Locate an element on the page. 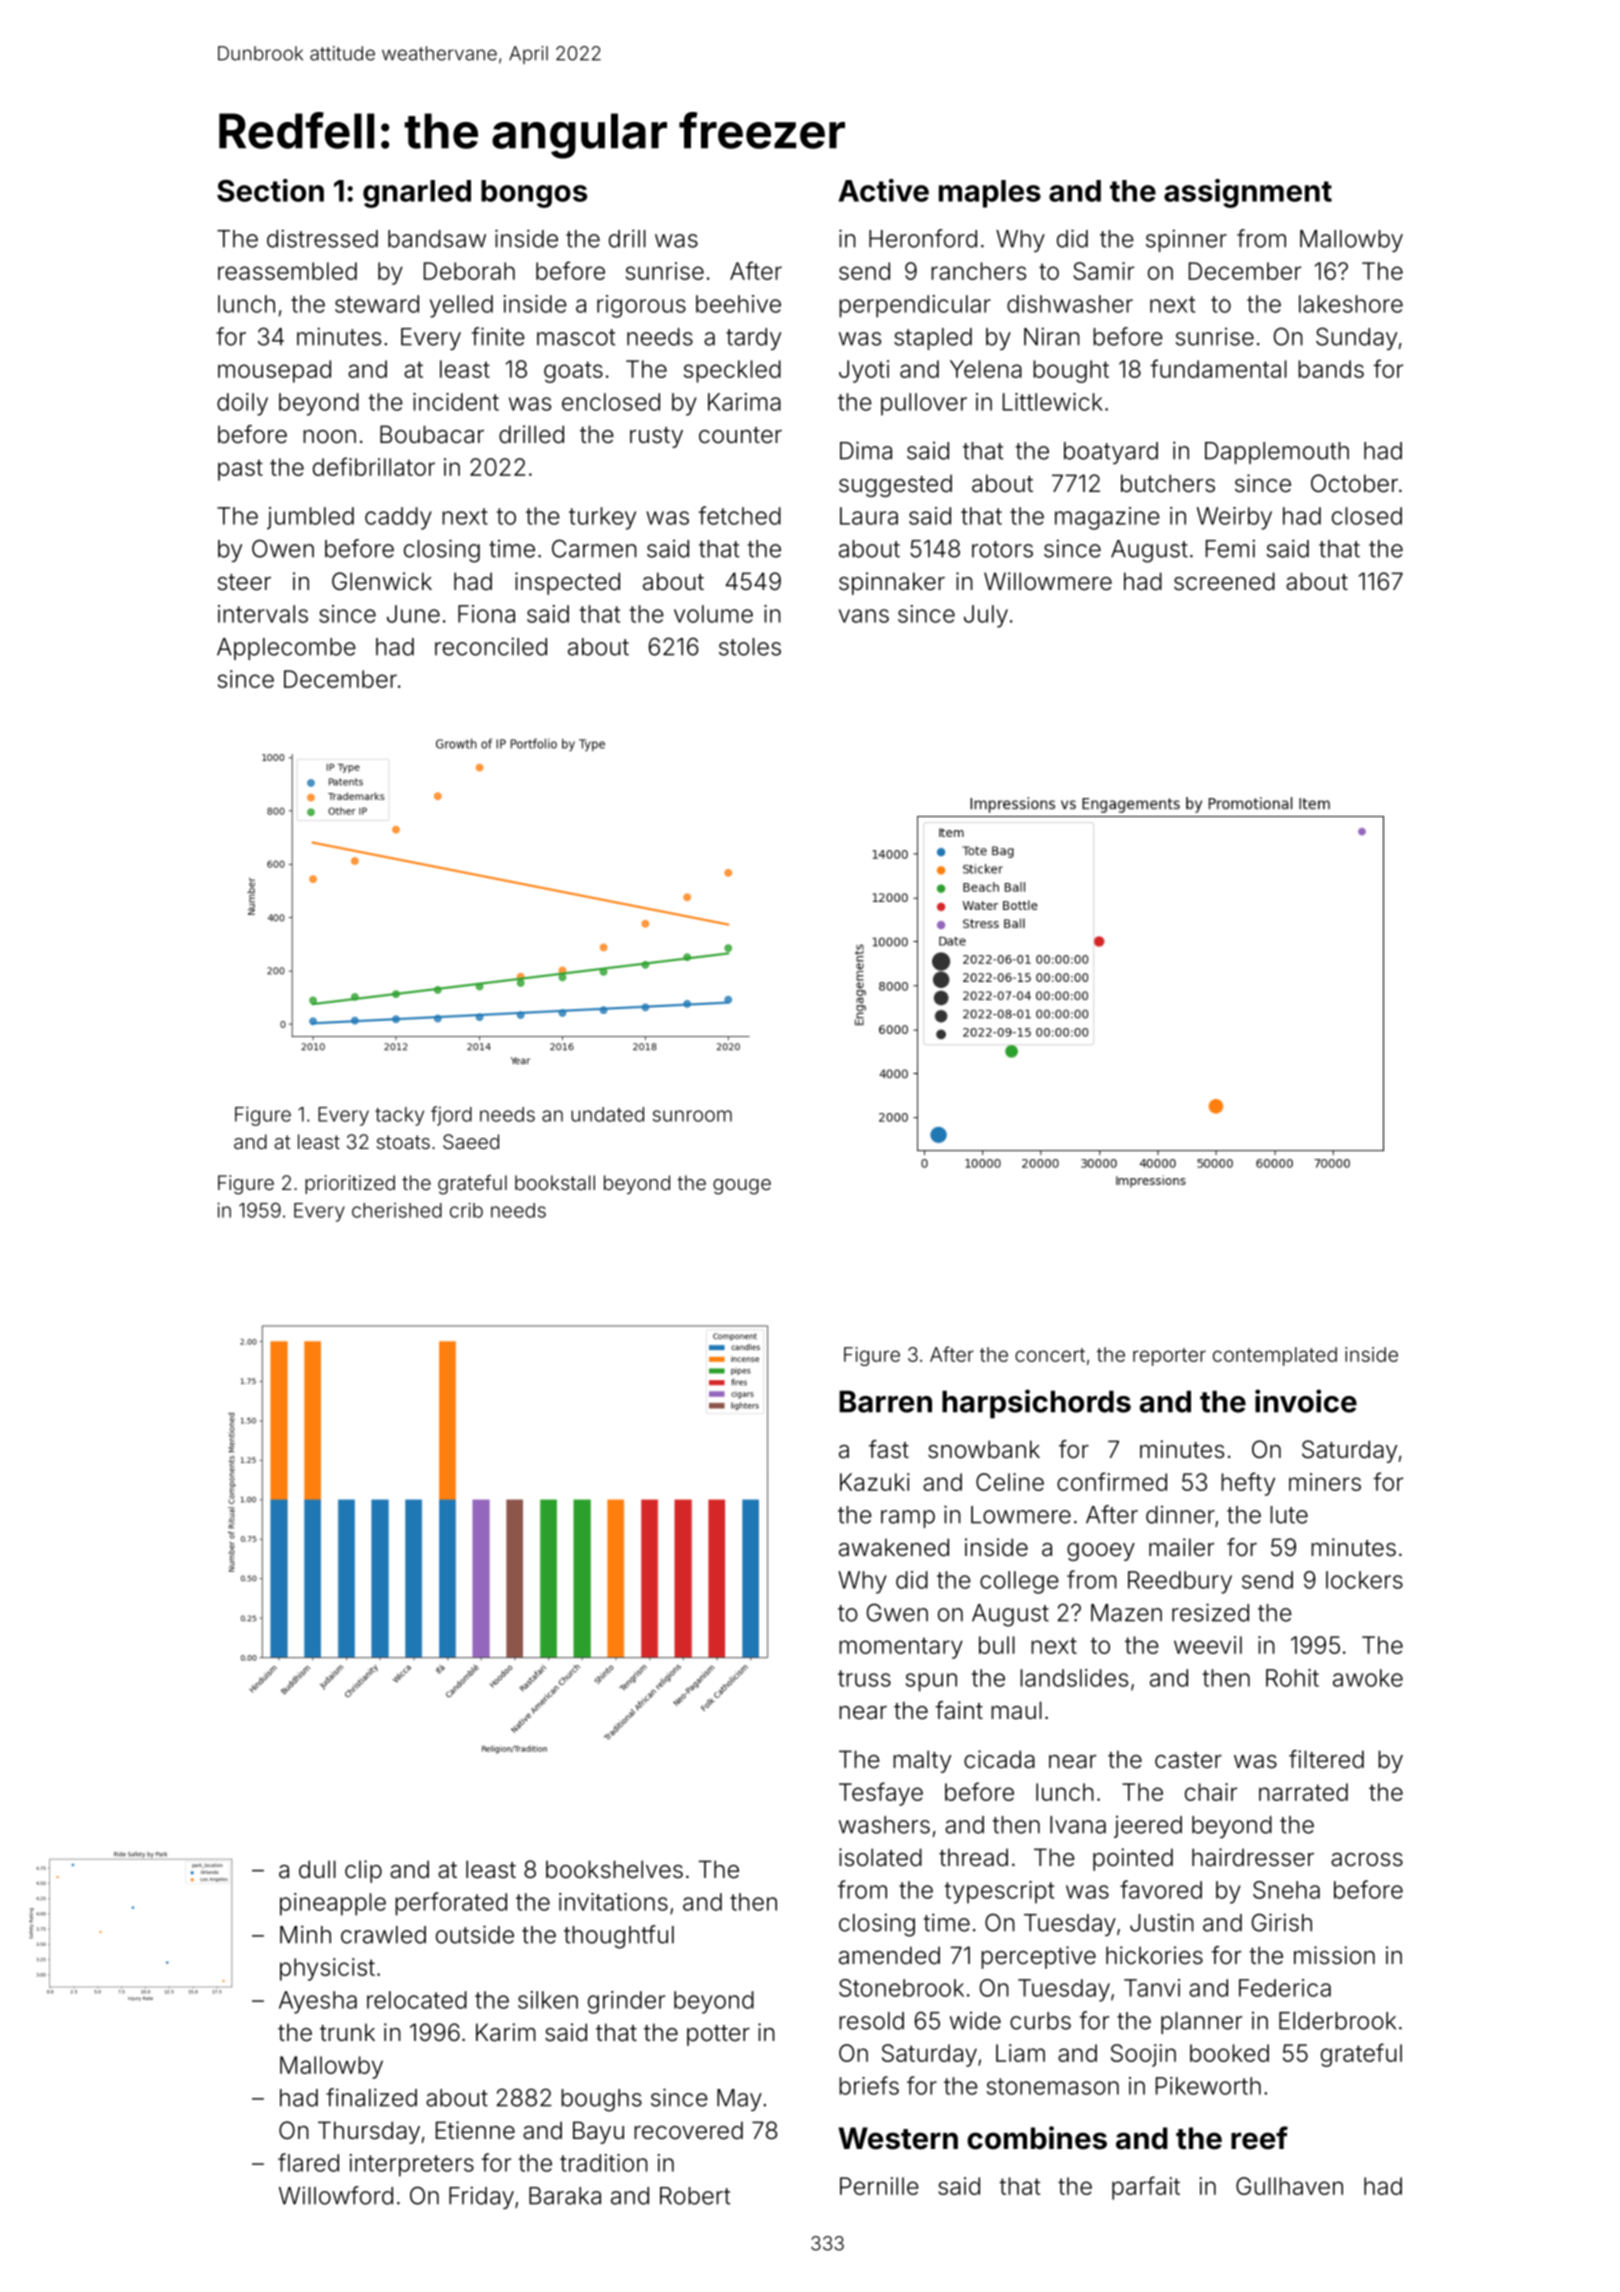  Robert is located at coordinates (695, 2196).
